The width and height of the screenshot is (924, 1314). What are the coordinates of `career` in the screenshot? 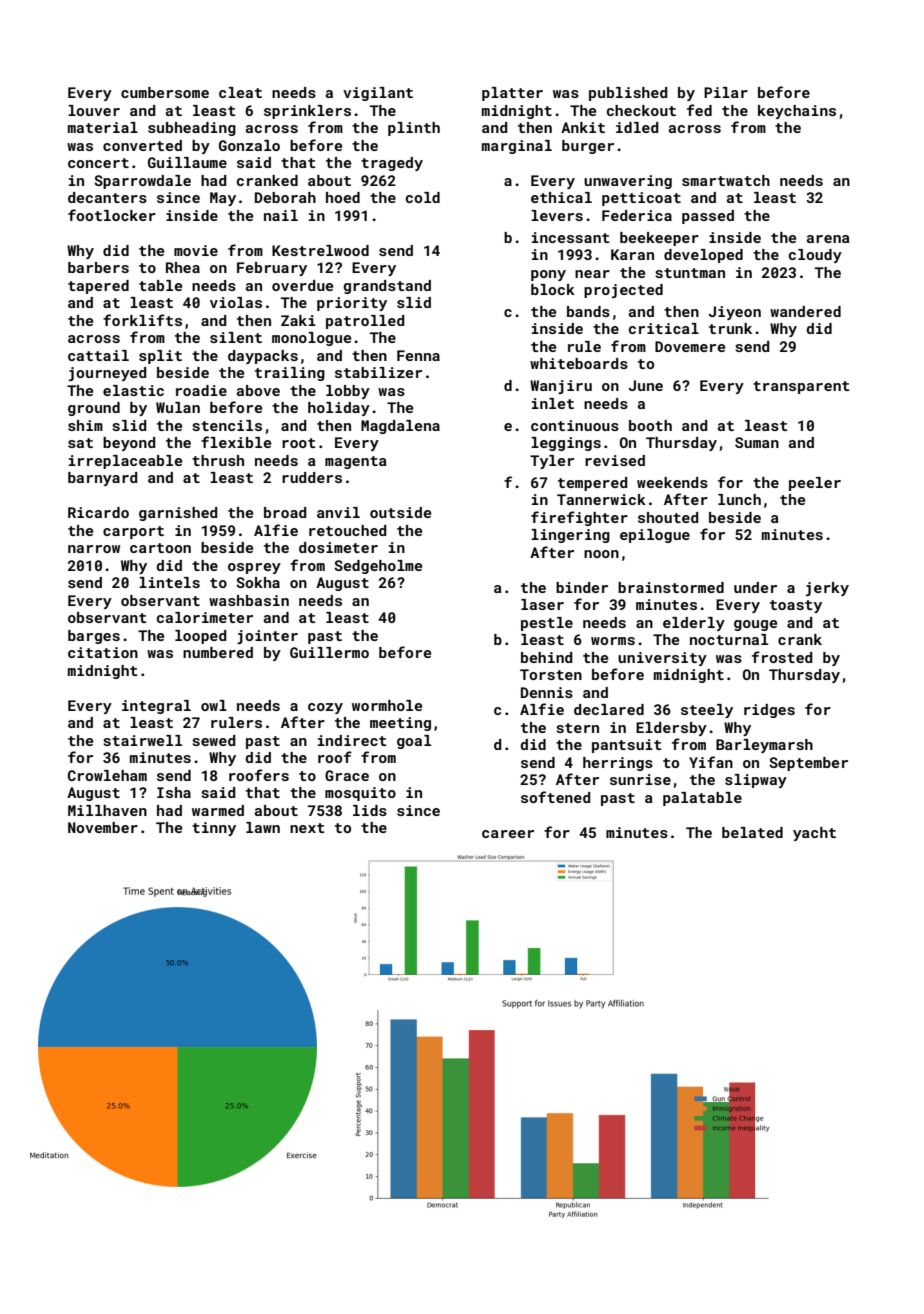 It's located at (508, 834).
